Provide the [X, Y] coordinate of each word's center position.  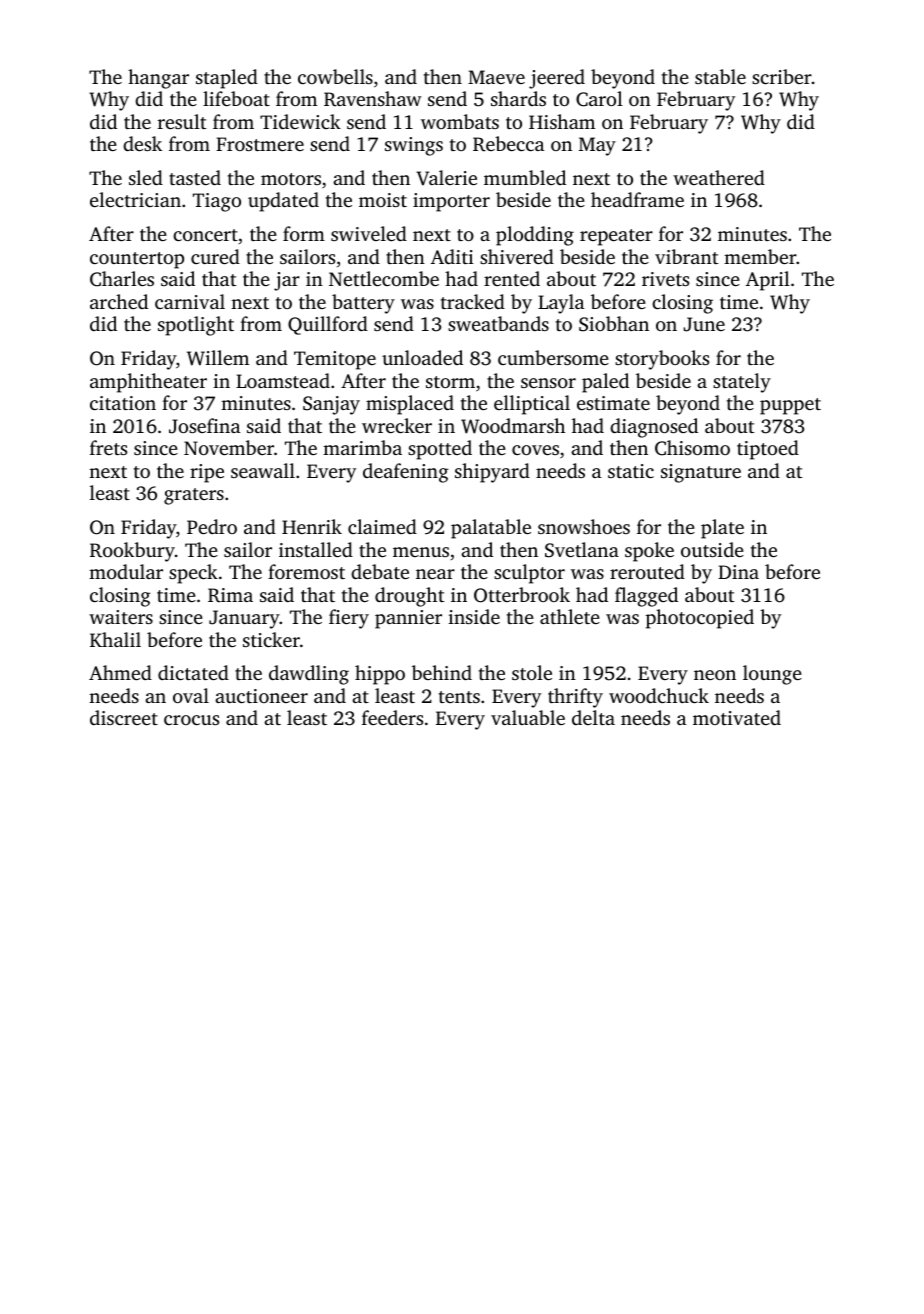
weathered [719, 177]
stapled [227, 79]
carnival [190, 301]
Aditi [452, 256]
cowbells [335, 76]
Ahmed [120, 672]
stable [720, 76]
